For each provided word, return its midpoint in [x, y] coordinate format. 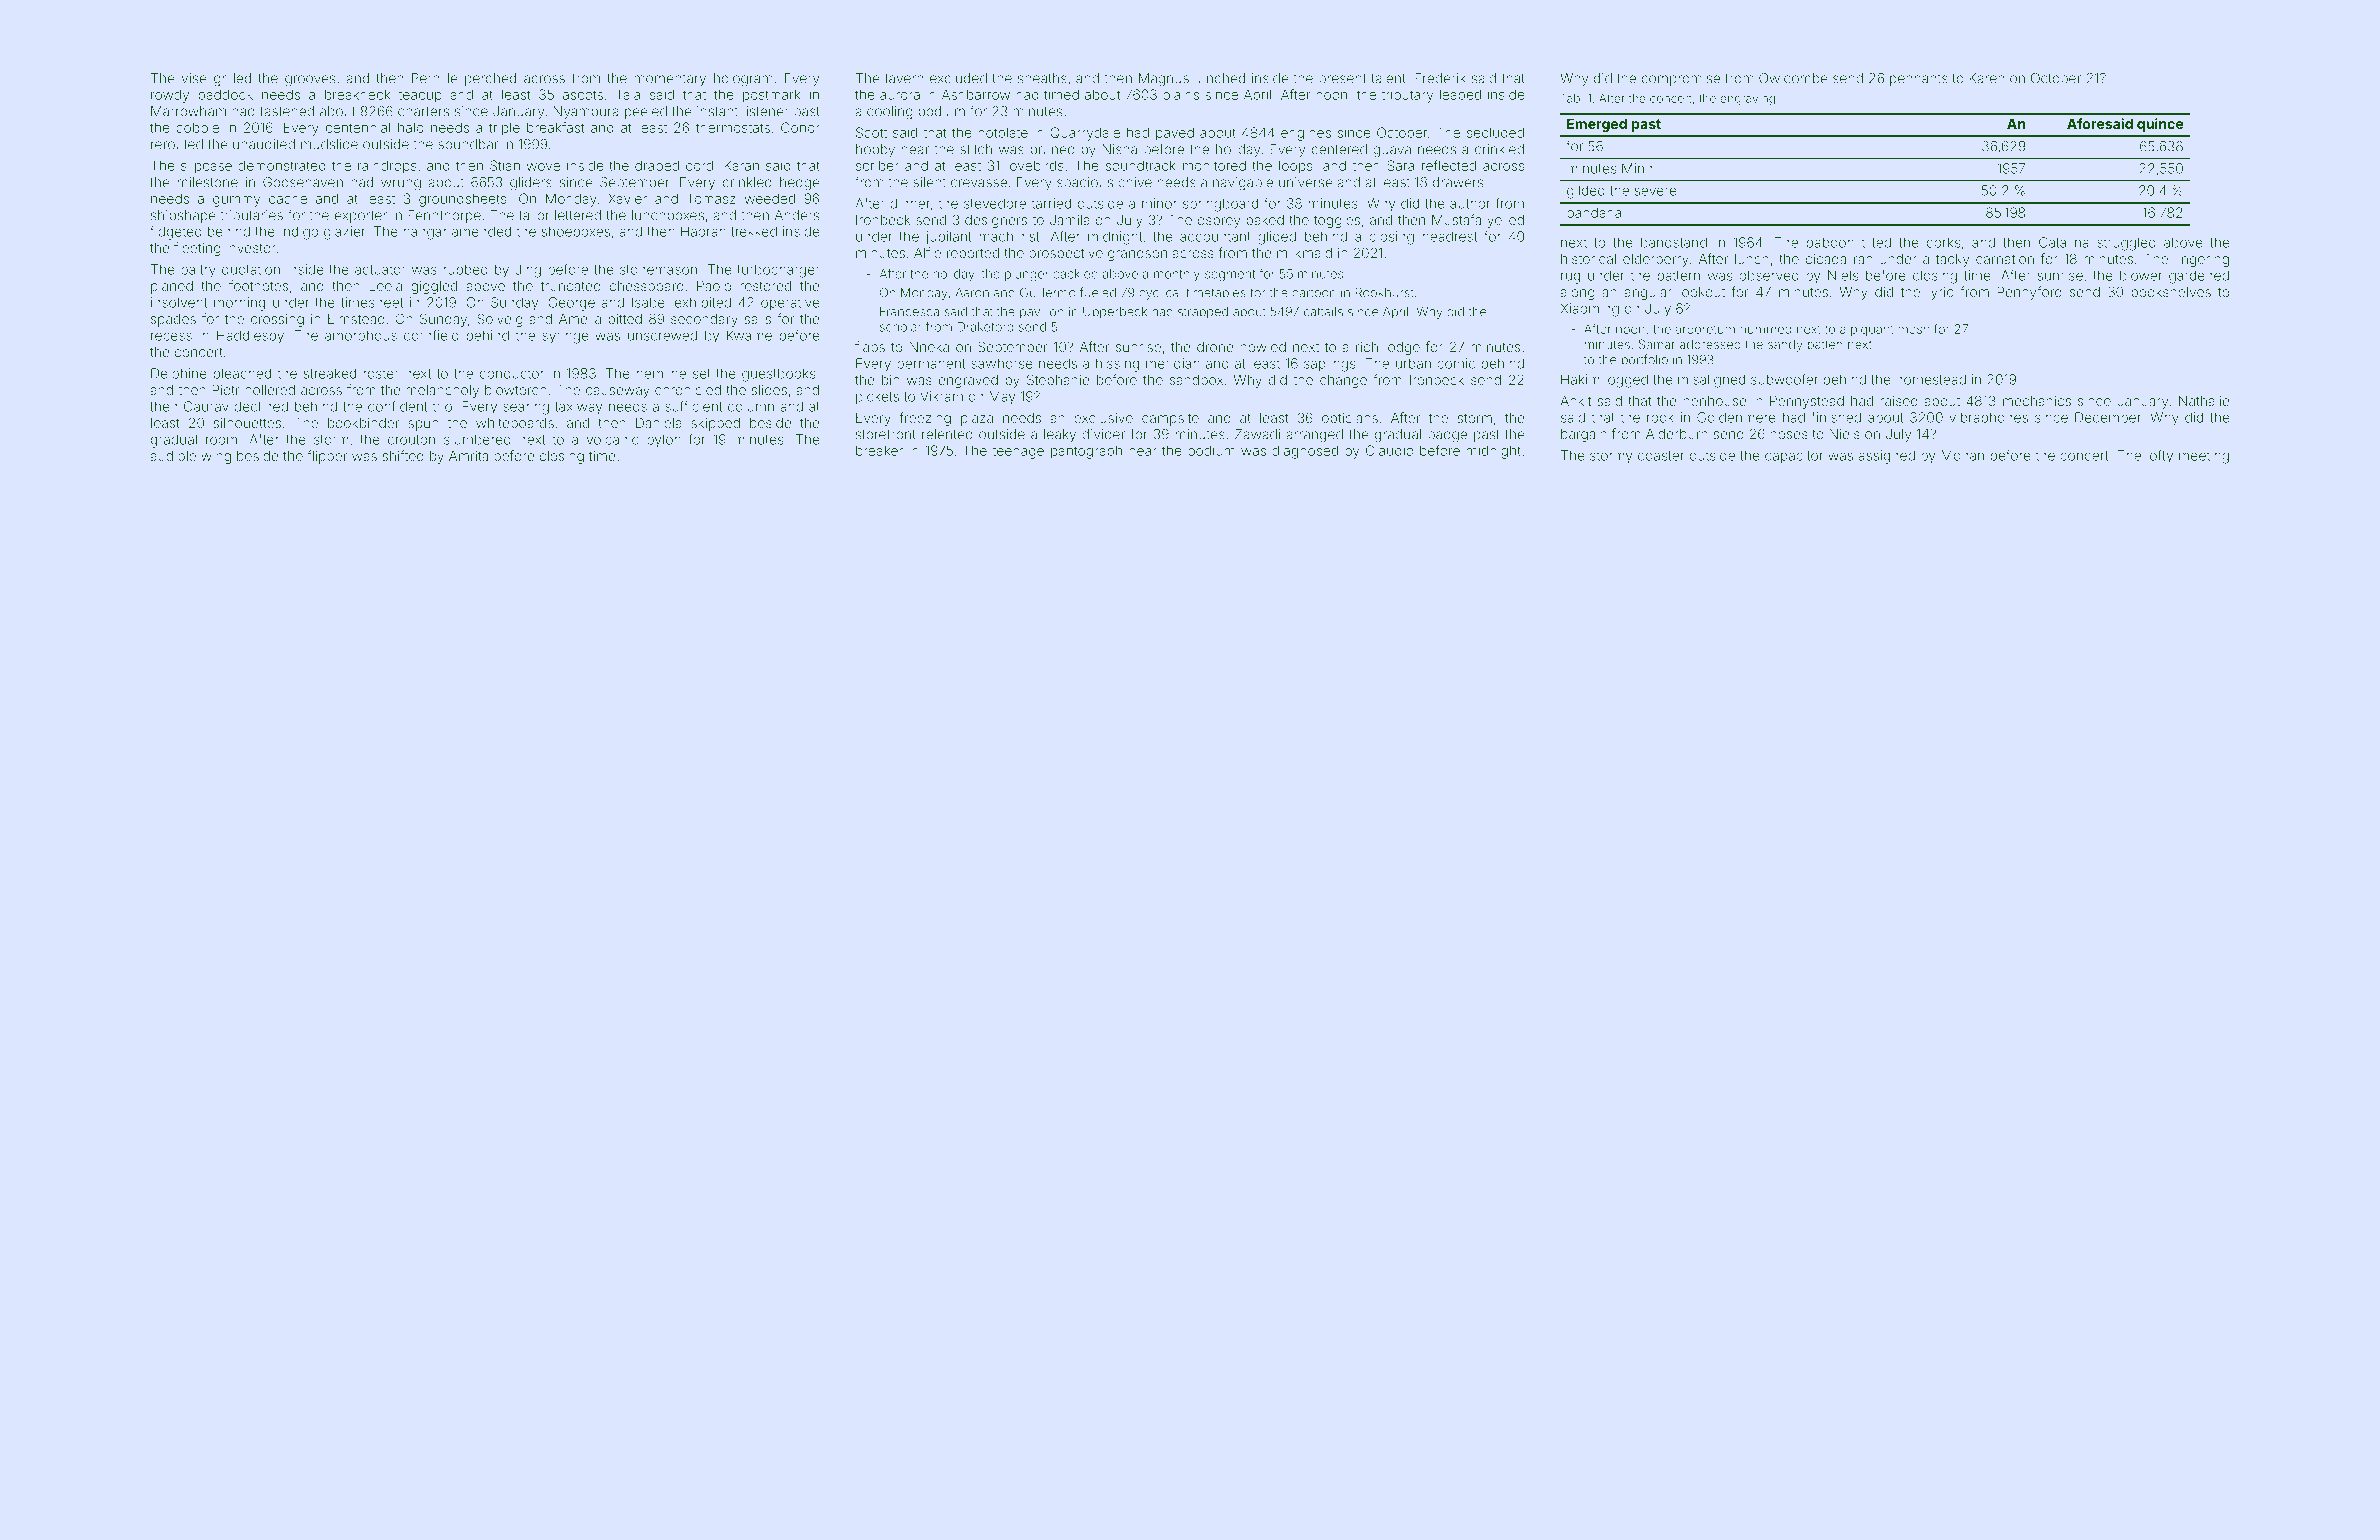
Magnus [1164, 80]
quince [2160, 125]
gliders [531, 184]
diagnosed [1305, 452]
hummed [1766, 329]
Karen [1986, 78]
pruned [1053, 150]
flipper [327, 457]
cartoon [1314, 293]
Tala [628, 94]
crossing [277, 320]
